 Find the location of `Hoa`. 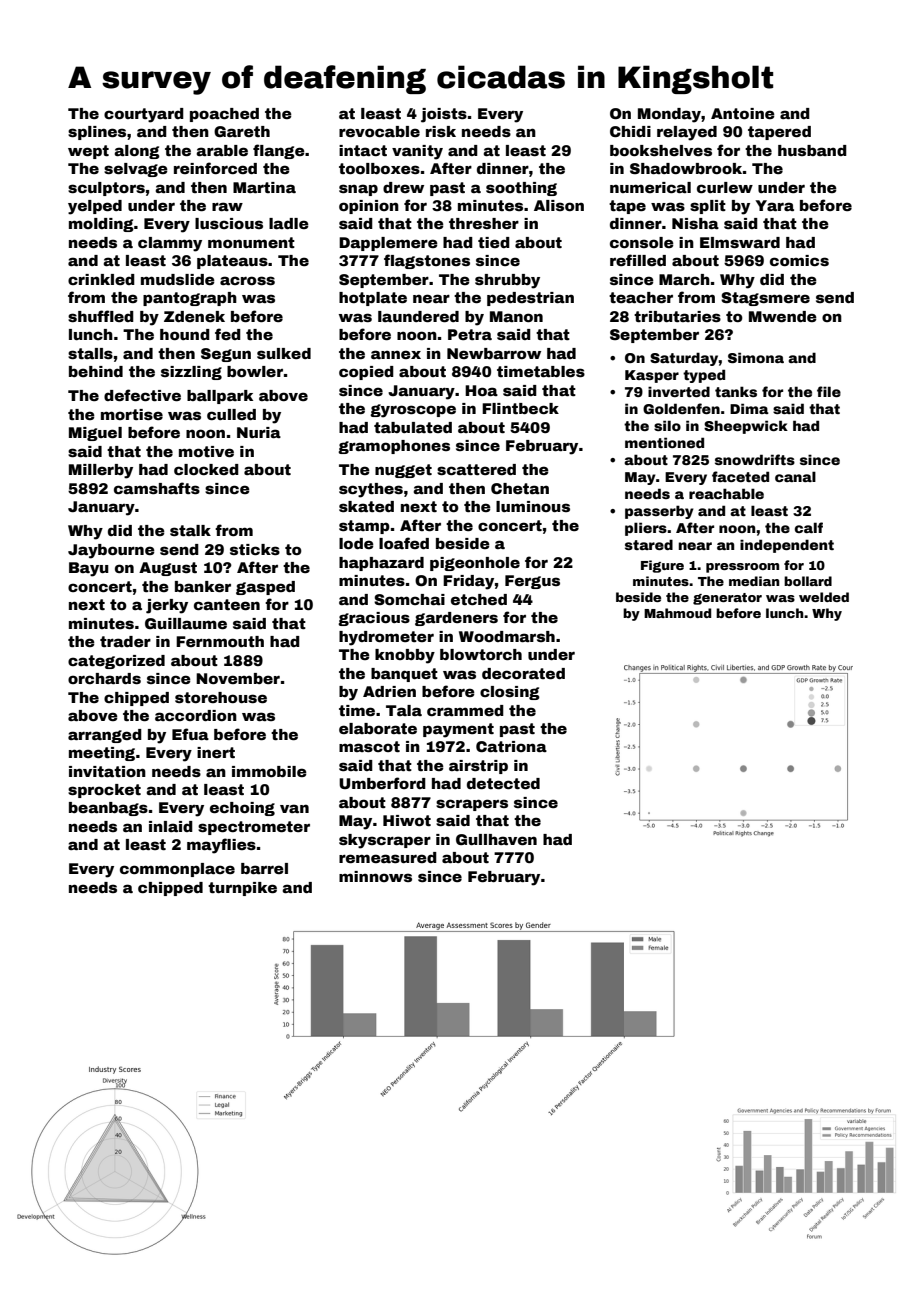

Hoa is located at coordinates (481, 390).
